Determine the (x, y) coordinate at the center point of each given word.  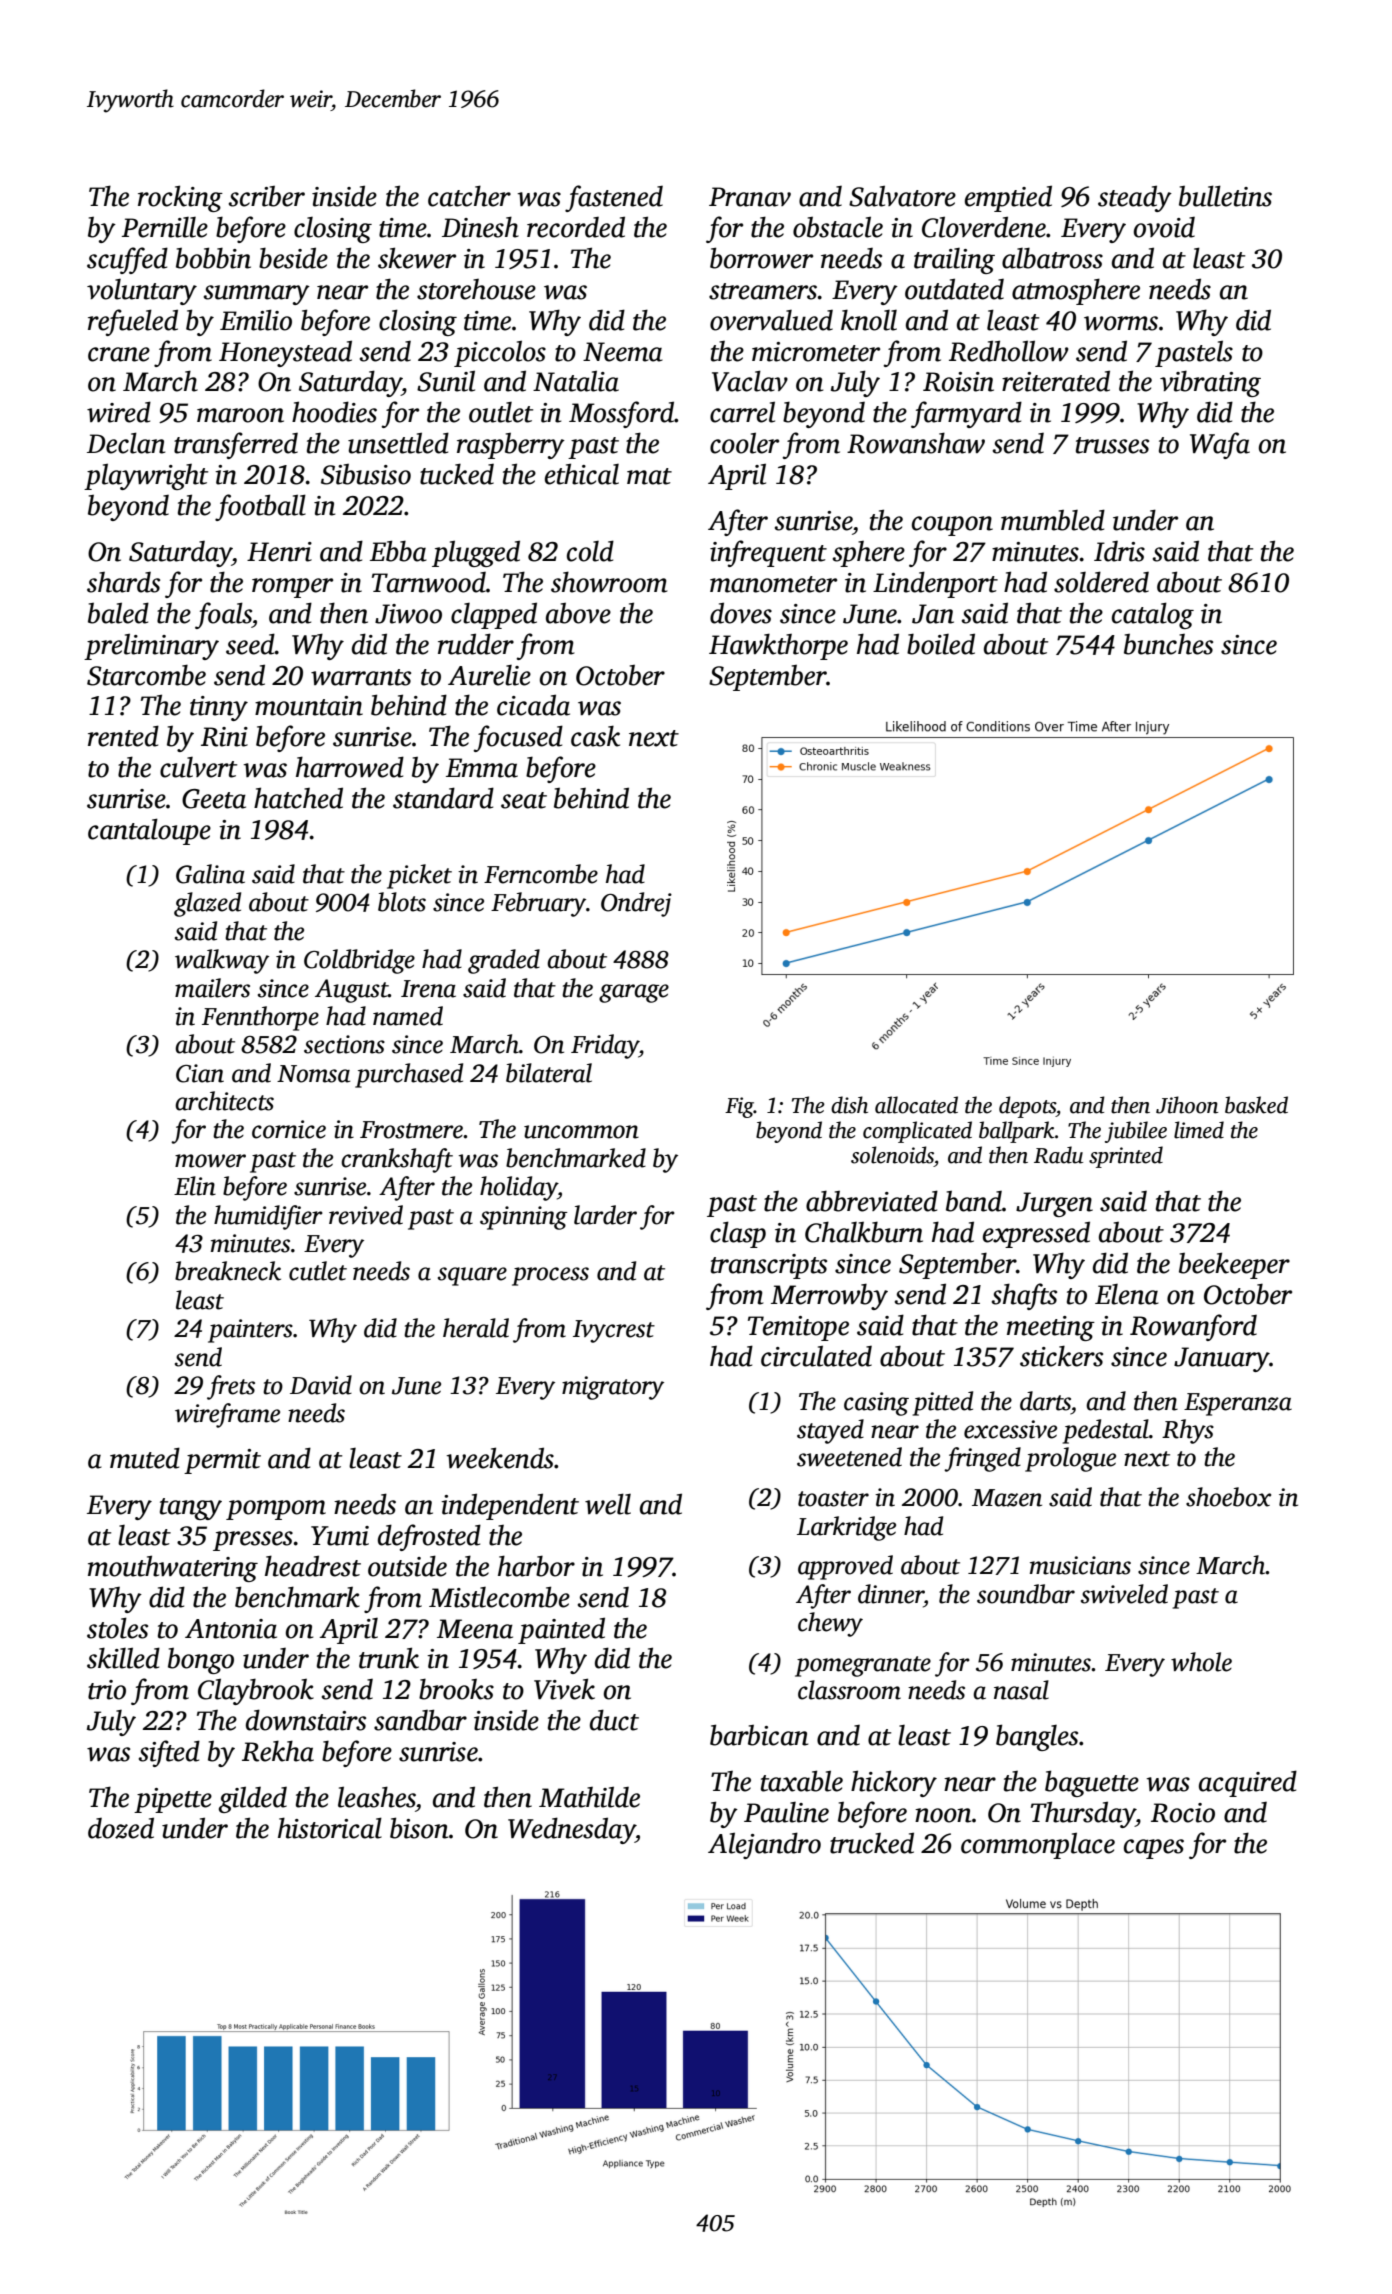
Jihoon (1187, 1105)
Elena (1127, 1294)
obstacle (838, 227)
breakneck (228, 1271)
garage (634, 993)
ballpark (1017, 1132)
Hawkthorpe (778, 646)
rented (123, 736)
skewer (417, 258)
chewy (830, 1624)
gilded (253, 1799)
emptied (1008, 198)
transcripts (769, 1266)
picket (419, 876)
